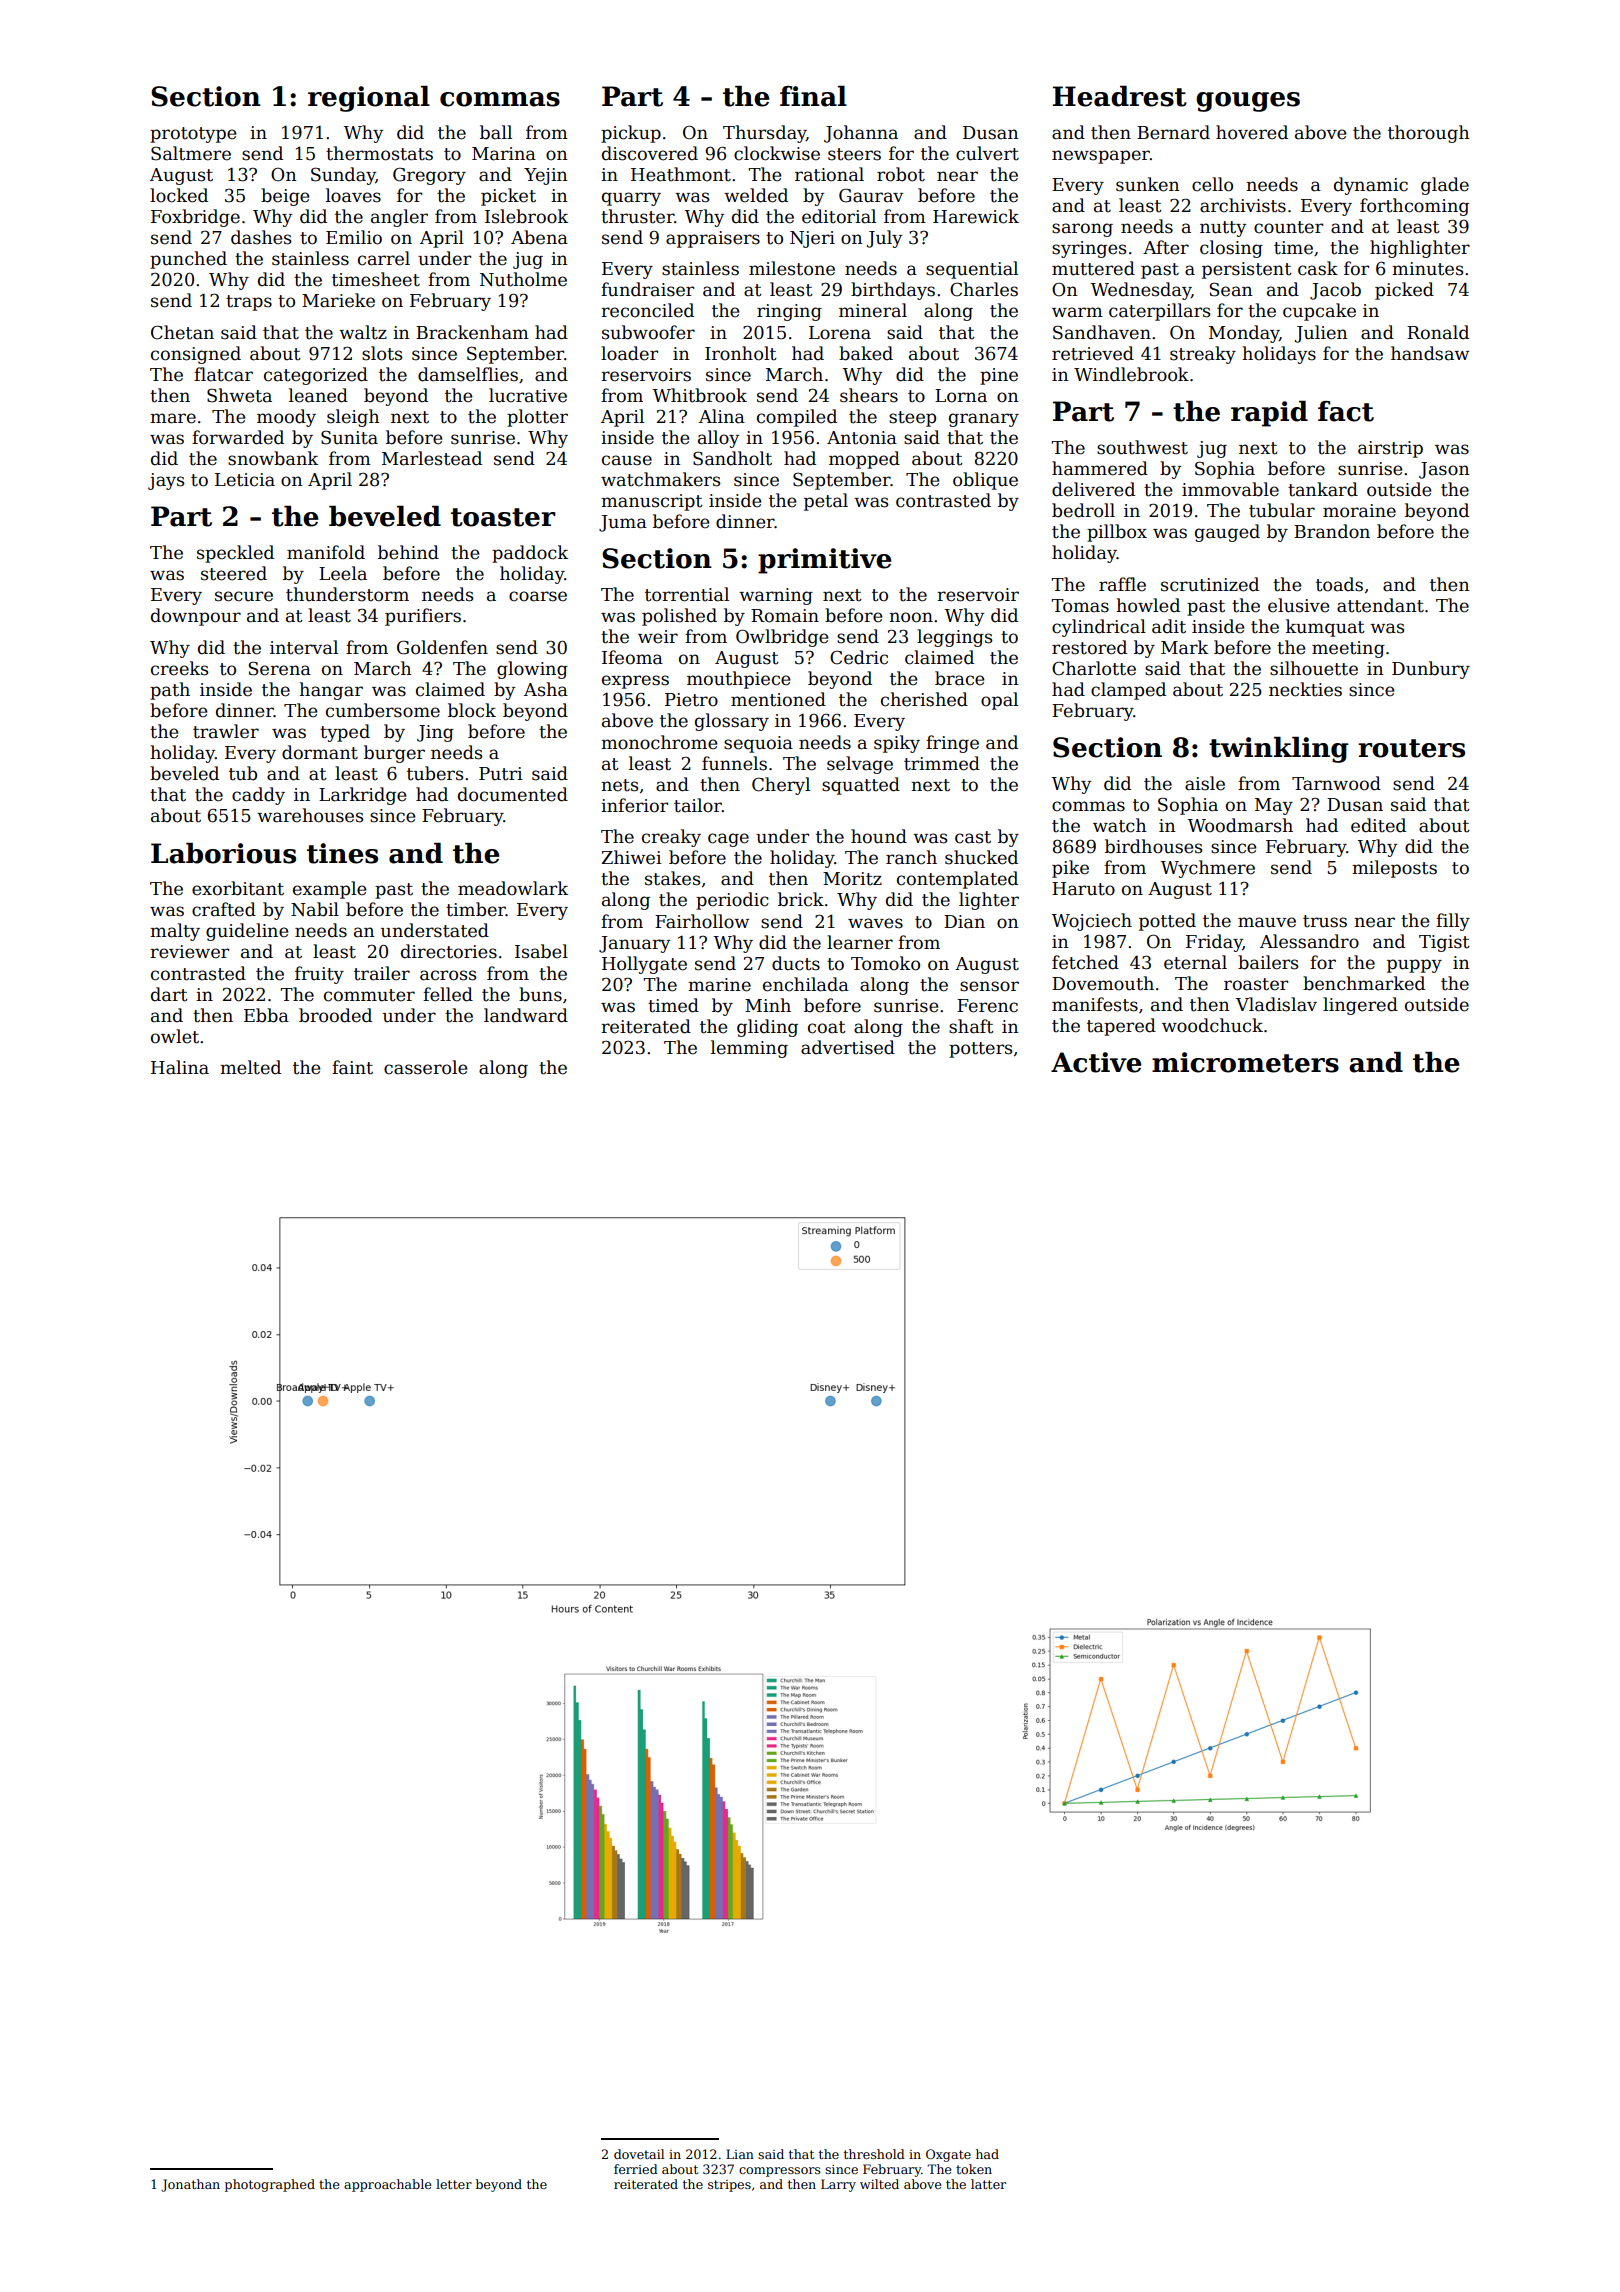 This screenshot has height=2292, width=1620. Describe the element at coordinates (1128, 691) in the screenshot. I see `clamped` at that location.
